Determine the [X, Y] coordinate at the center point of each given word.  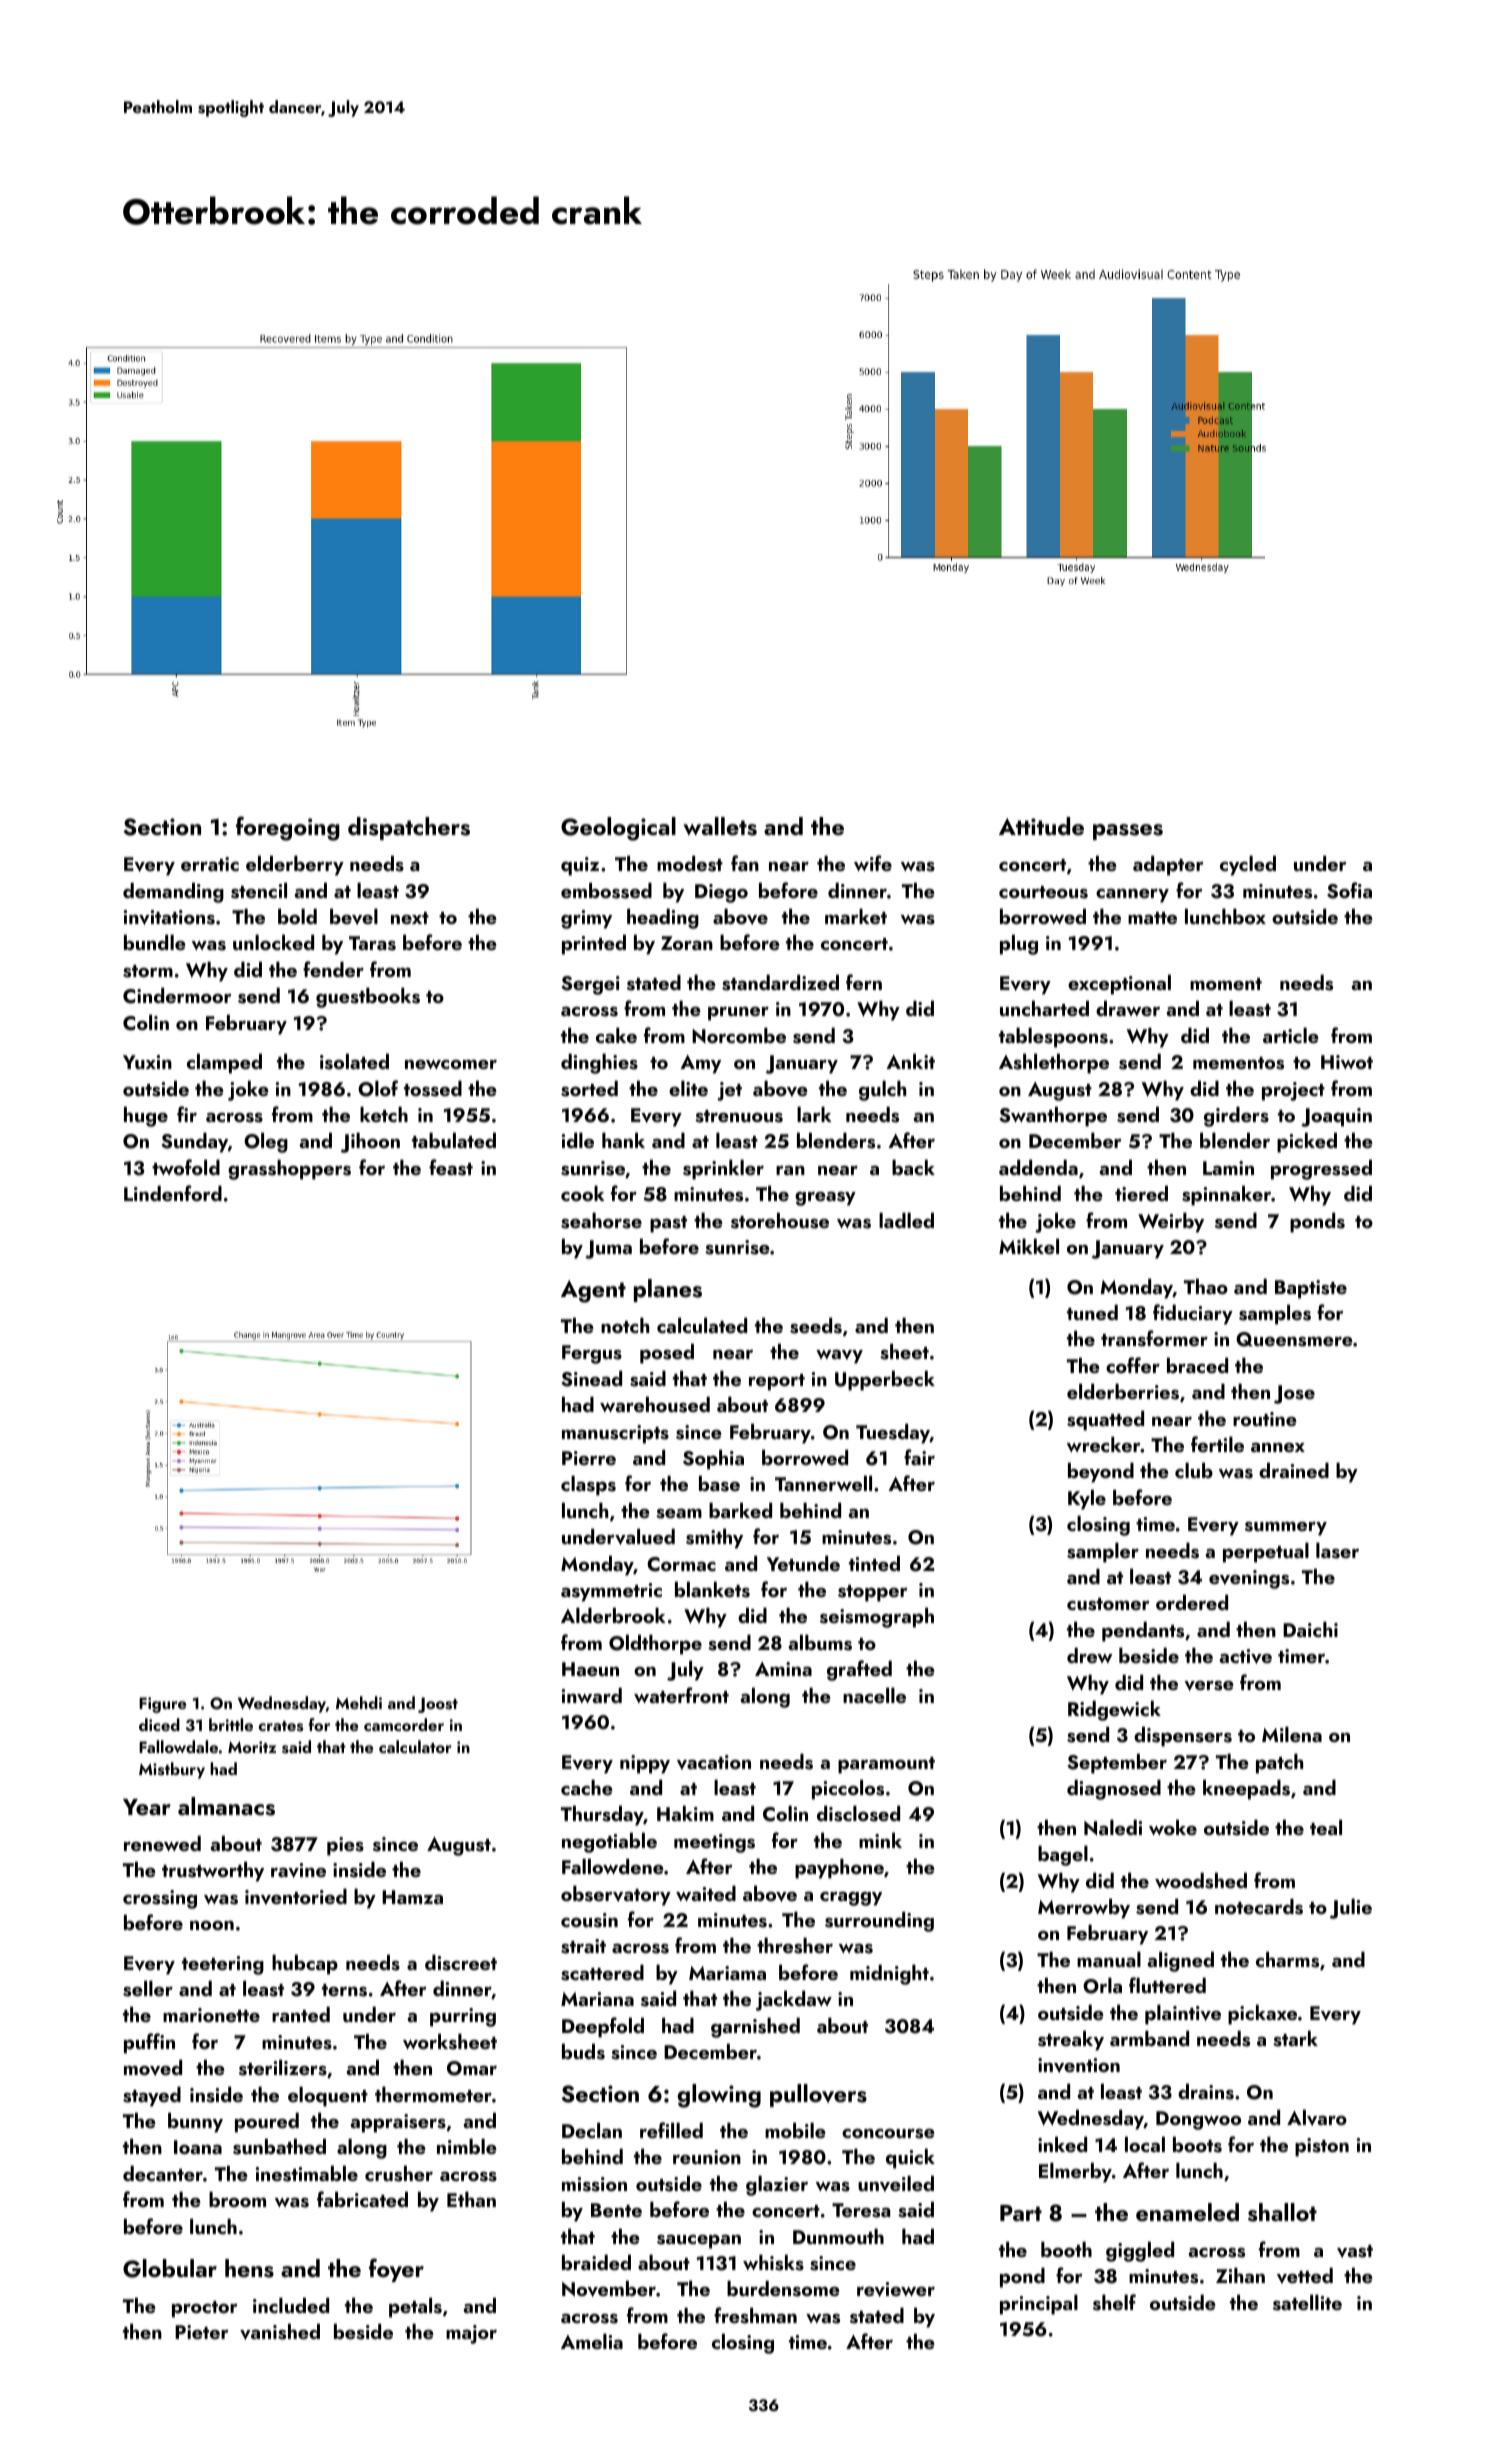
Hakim [685, 1813]
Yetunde [803, 1563]
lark [814, 1114]
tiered [1141, 1193]
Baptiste [1311, 1289]
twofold [186, 1167]
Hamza [412, 1897]
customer [1108, 1604]
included [291, 2305]
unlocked [273, 942]
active [1245, 1656]
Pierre [589, 1458]
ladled [906, 1220]
